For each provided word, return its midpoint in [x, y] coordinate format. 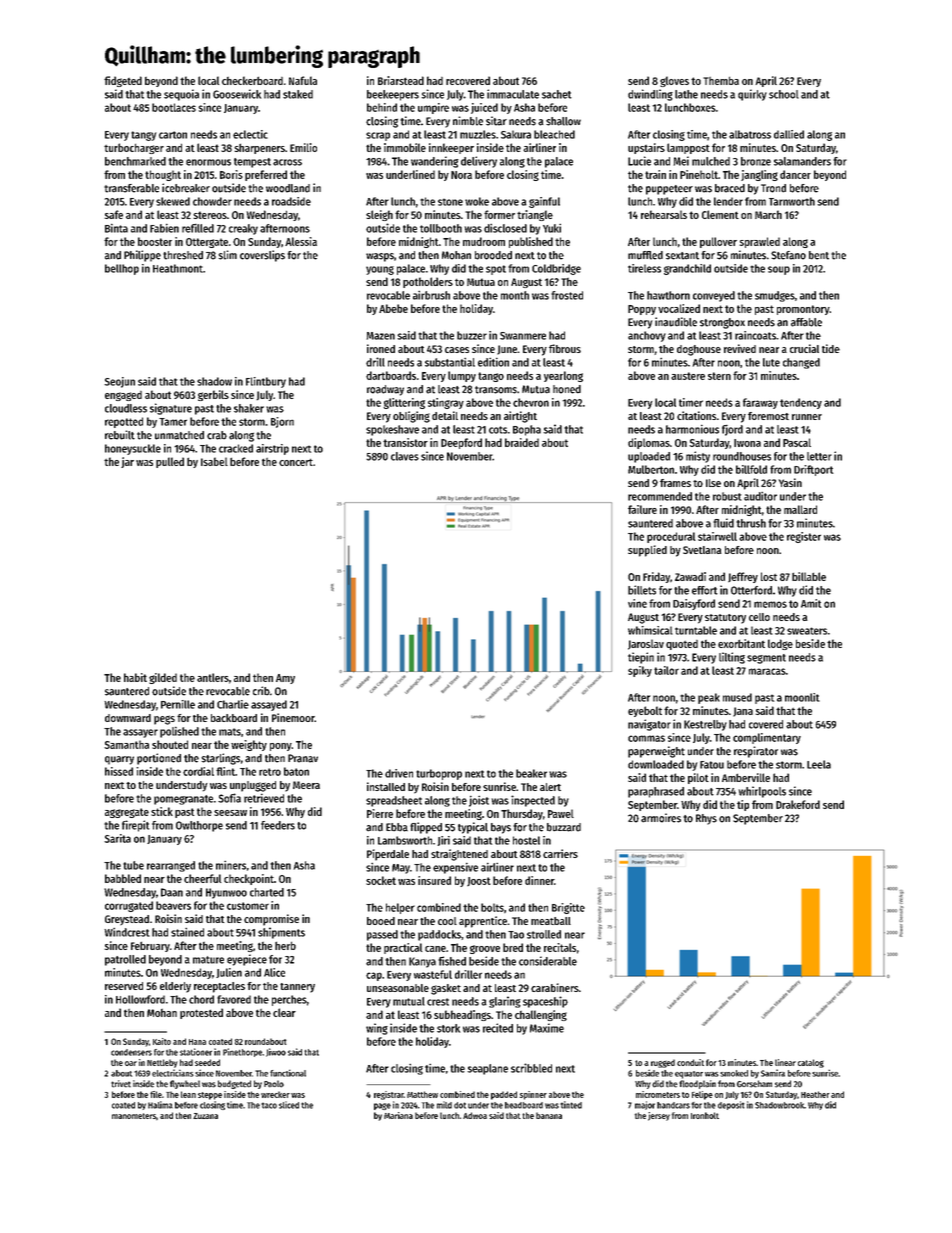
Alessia [301, 241]
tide [831, 348]
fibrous [565, 348]
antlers [213, 677]
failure [642, 509]
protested [201, 1013]
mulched [711, 161]
